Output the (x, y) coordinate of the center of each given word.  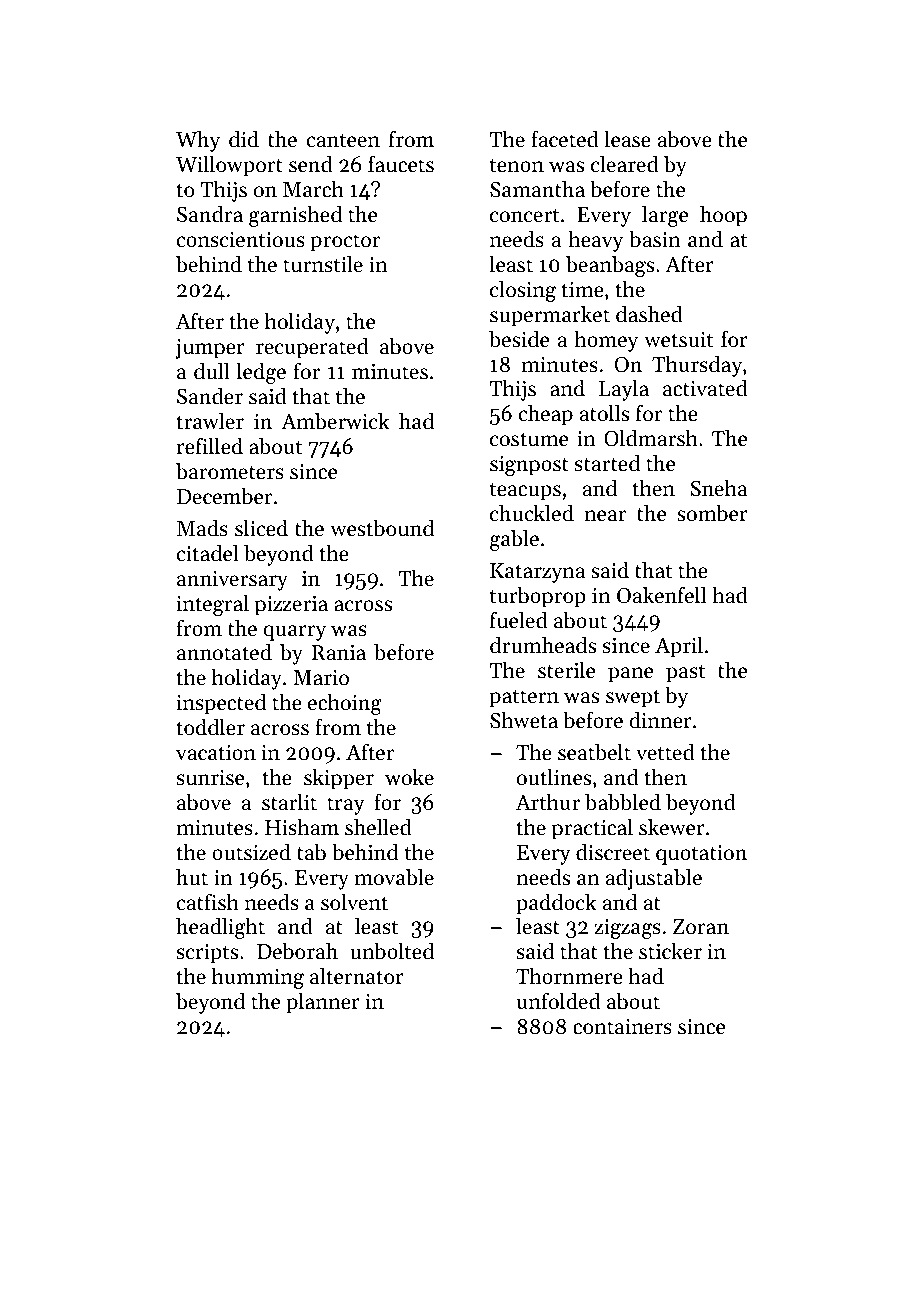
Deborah (297, 951)
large (665, 216)
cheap (546, 415)
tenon (517, 165)
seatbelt (594, 752)
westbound (382, 528)
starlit (289, 802)
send (311, 164)
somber (712, 513)
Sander (210, 396)
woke (409, 777)
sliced (261, 528)
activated (705, 388)
